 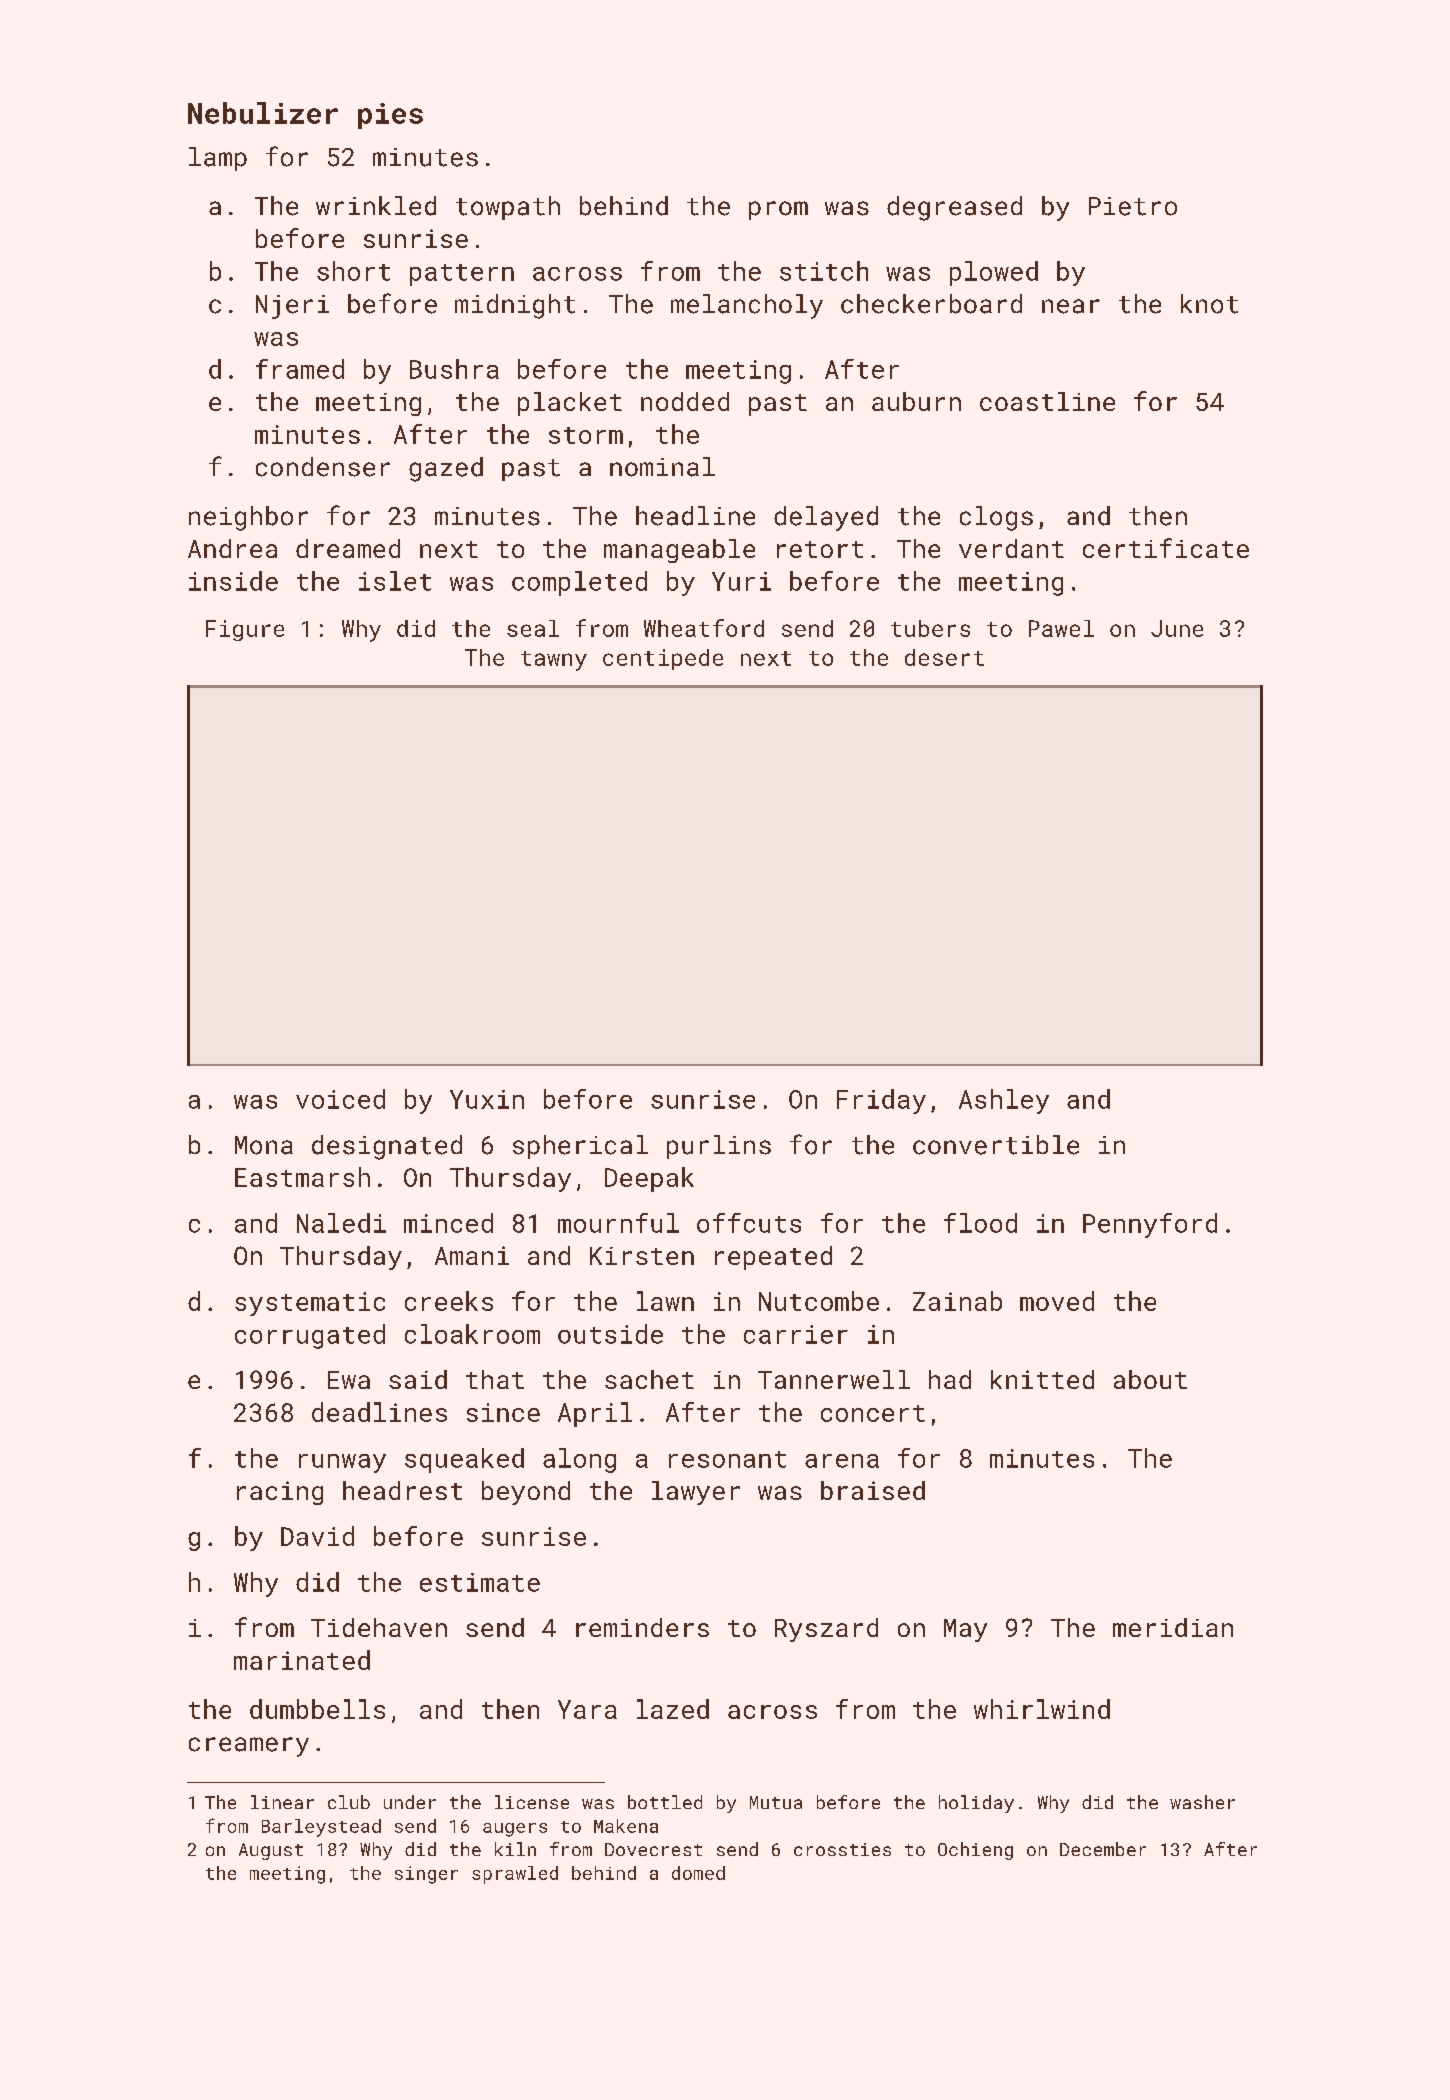 What do you see at coordinates (842, 1849) in the image?
I see `crossties` at bounding box center [842, 1849].
